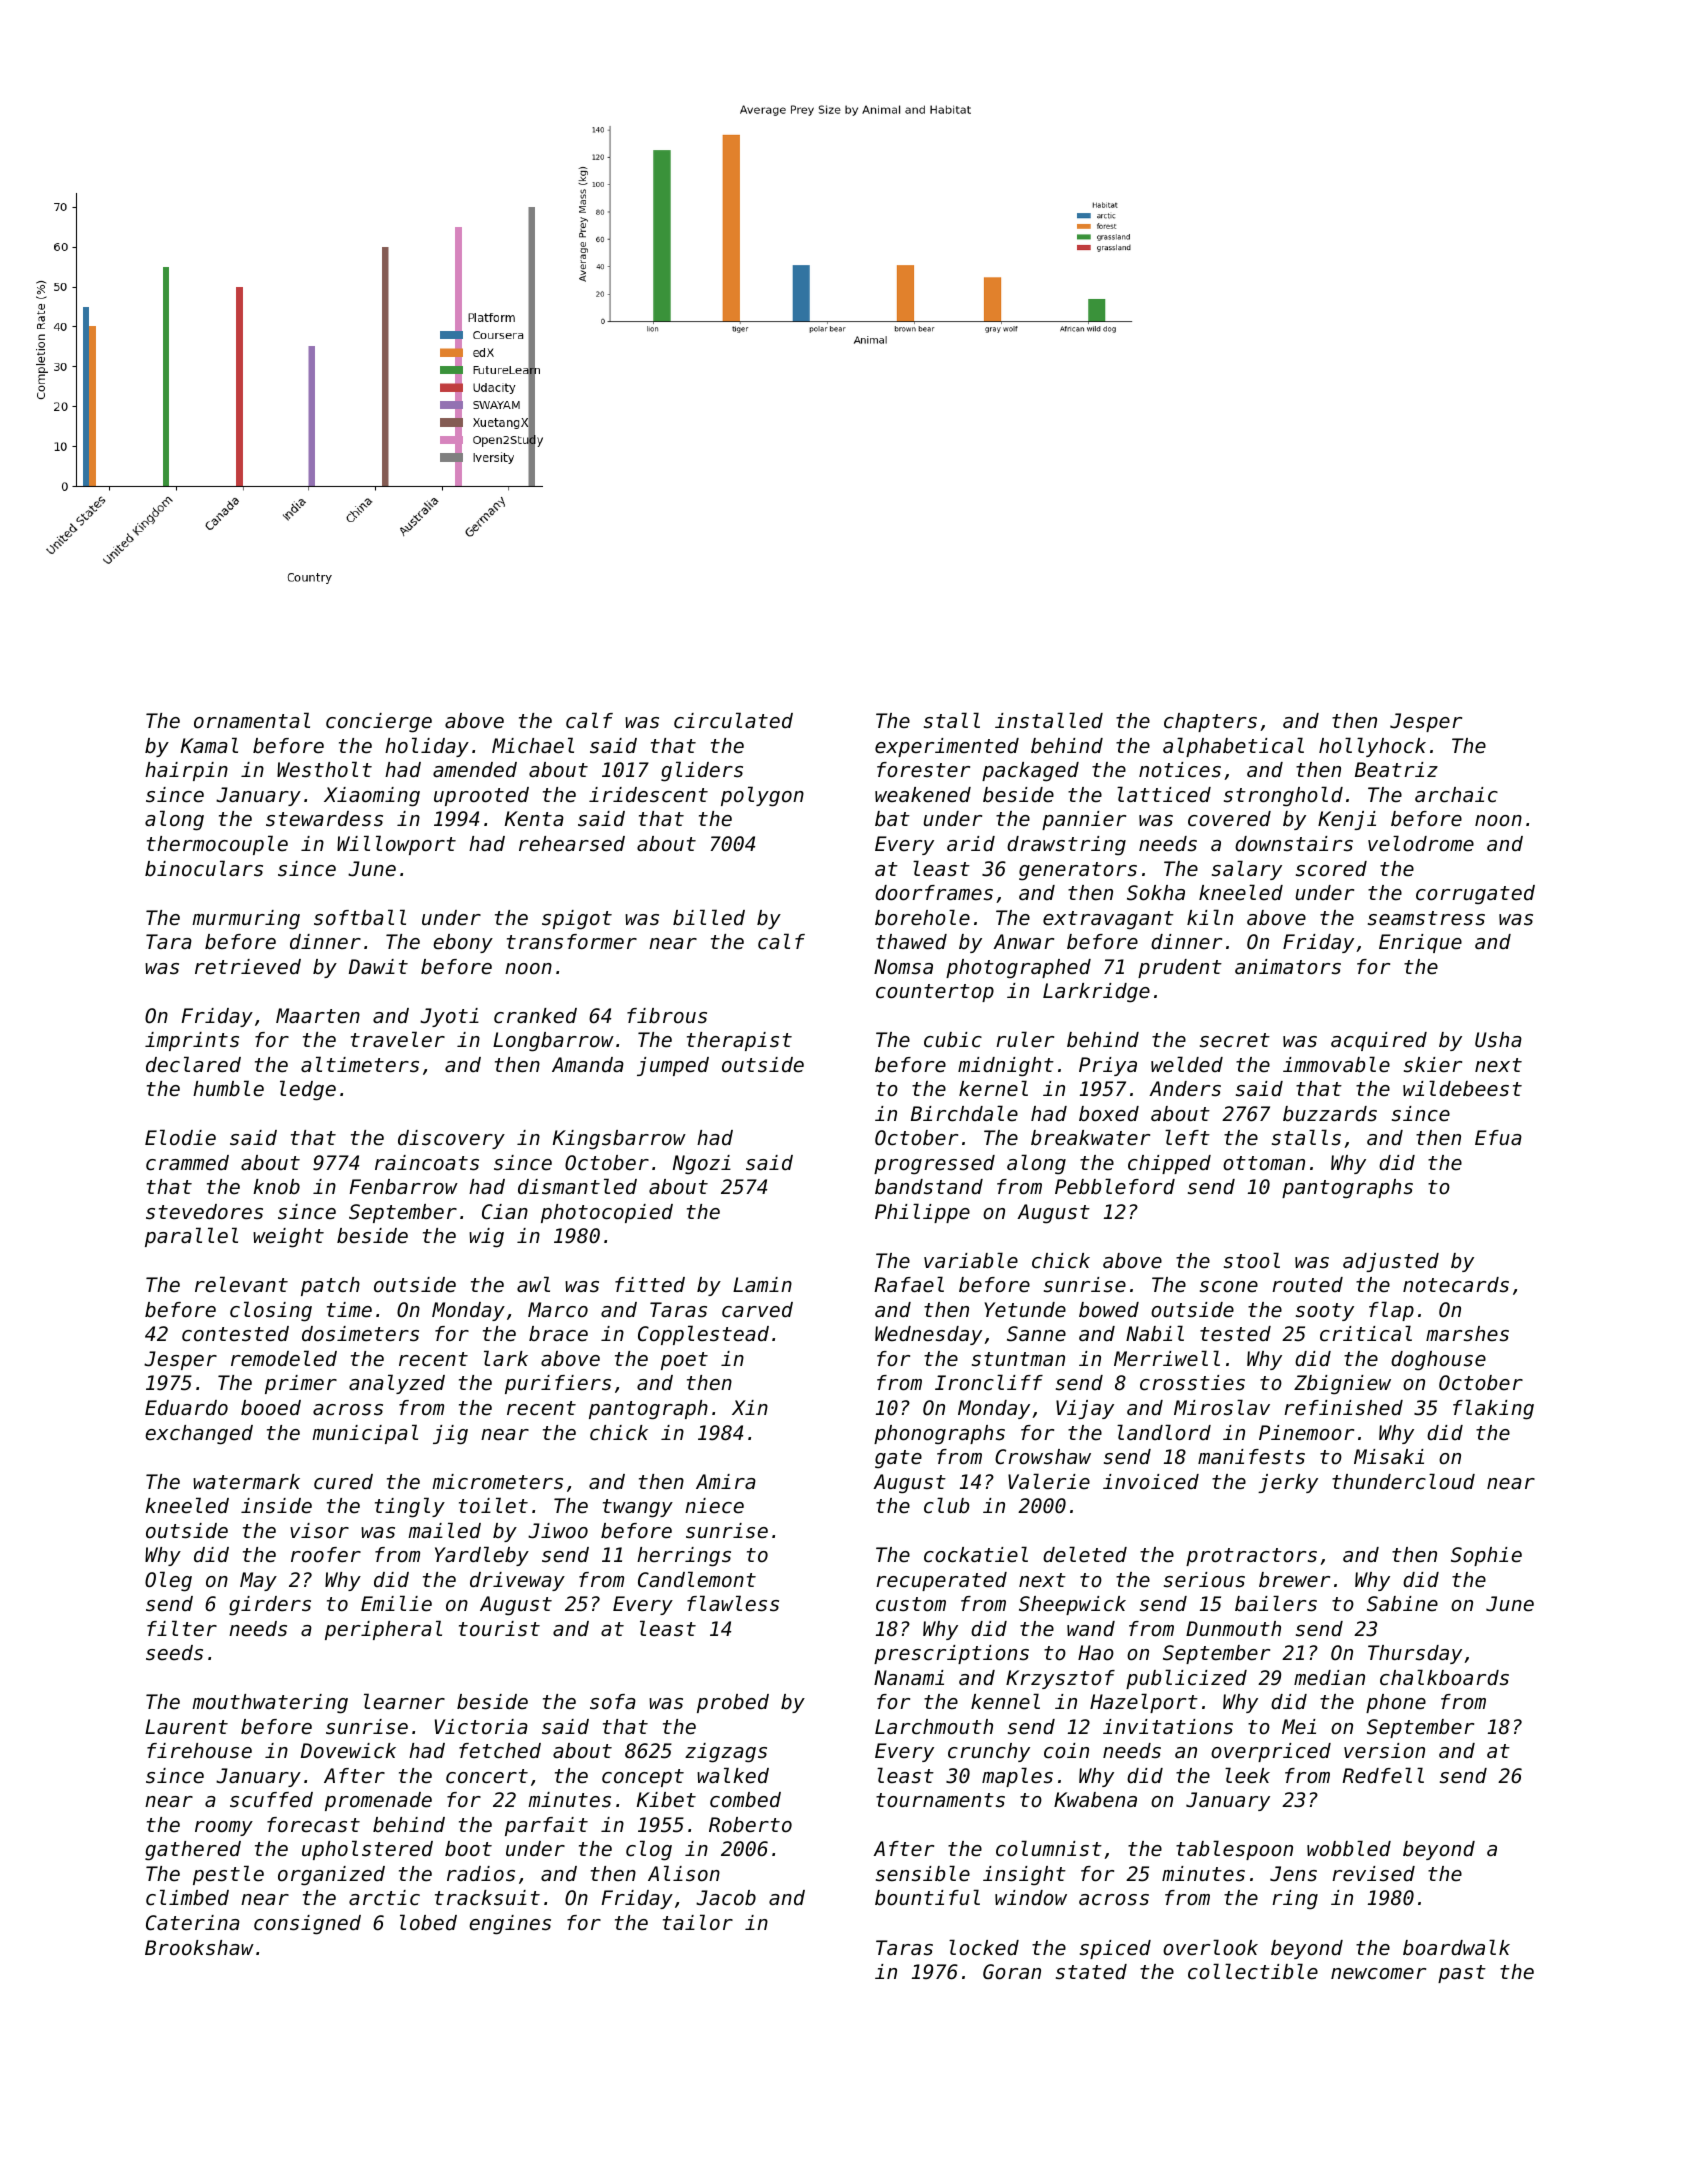 This image has height=2178, width=1683. I want to click on Brookshaw, so click(199, 1948).
